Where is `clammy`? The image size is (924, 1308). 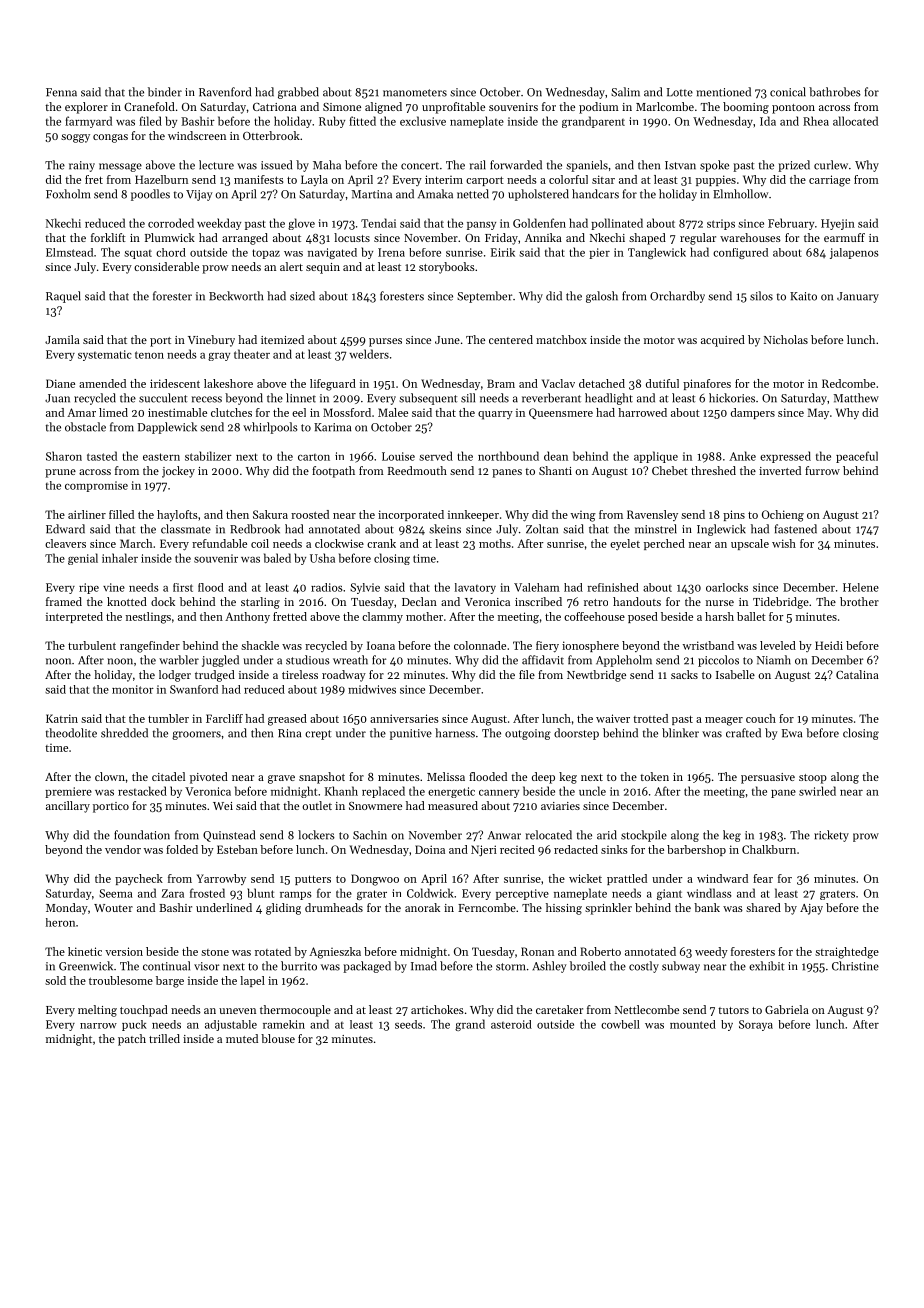 clammy is located at coordinates (382, 618).
